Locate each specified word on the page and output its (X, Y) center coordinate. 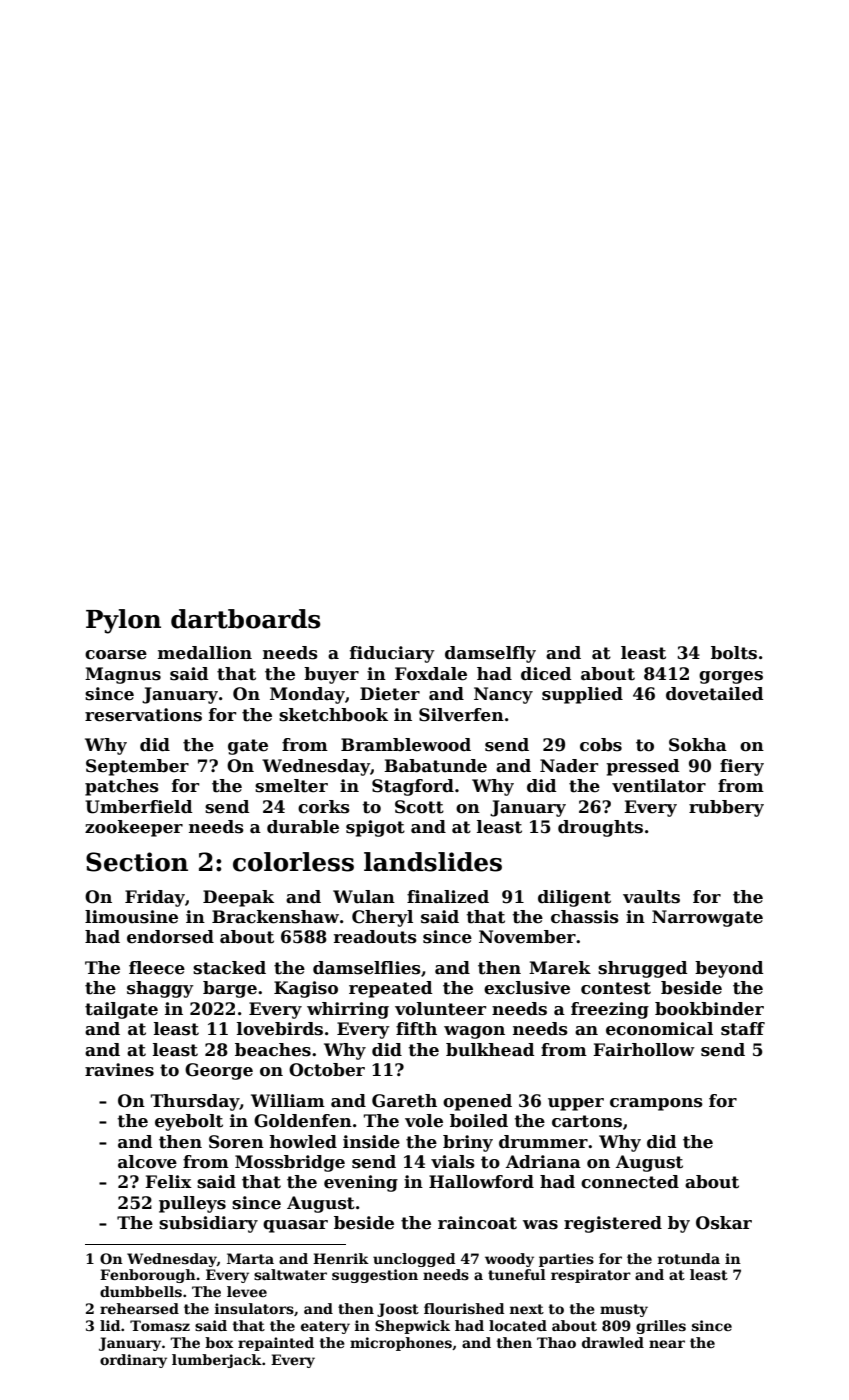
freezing (610, 1010)
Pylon (123, 621)
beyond (729, 969)
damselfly (490, 654)
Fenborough (148, 1276)
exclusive (527, 988)
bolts (734, 653)
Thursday (195, 1102)
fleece (157, 968)
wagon (474, 1032)
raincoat (477, 1223)
